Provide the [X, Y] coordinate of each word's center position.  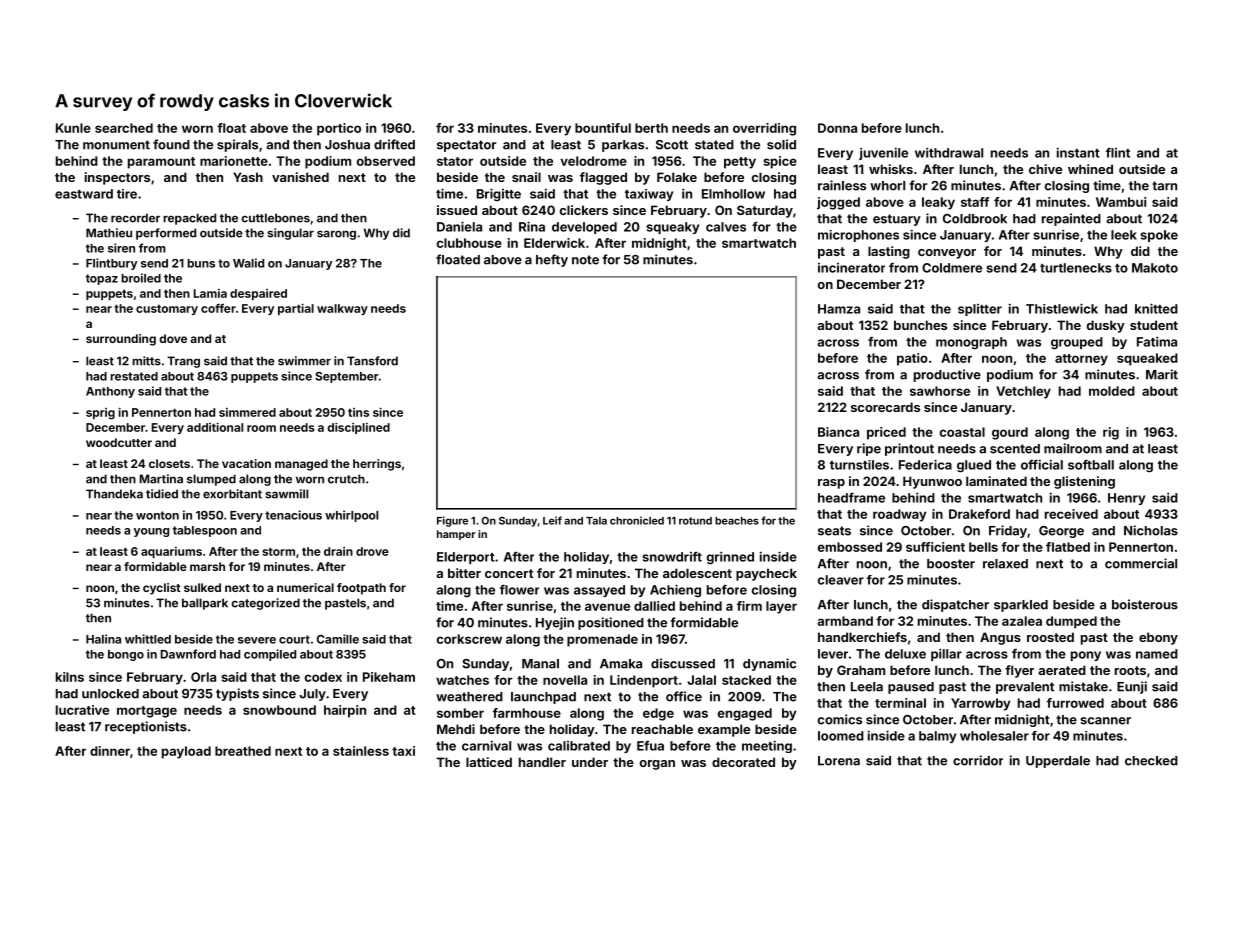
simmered [247, 412]
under [590, 762]
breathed [243, 751]
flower [519, 590]
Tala [596, 521]
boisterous [1145, 604]
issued [457, 210]
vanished [300, 177]
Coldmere [952, 268]
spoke [1159, 236]
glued [974, 466]
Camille [338, 639]
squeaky [672, 228]
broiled [141, 278]
